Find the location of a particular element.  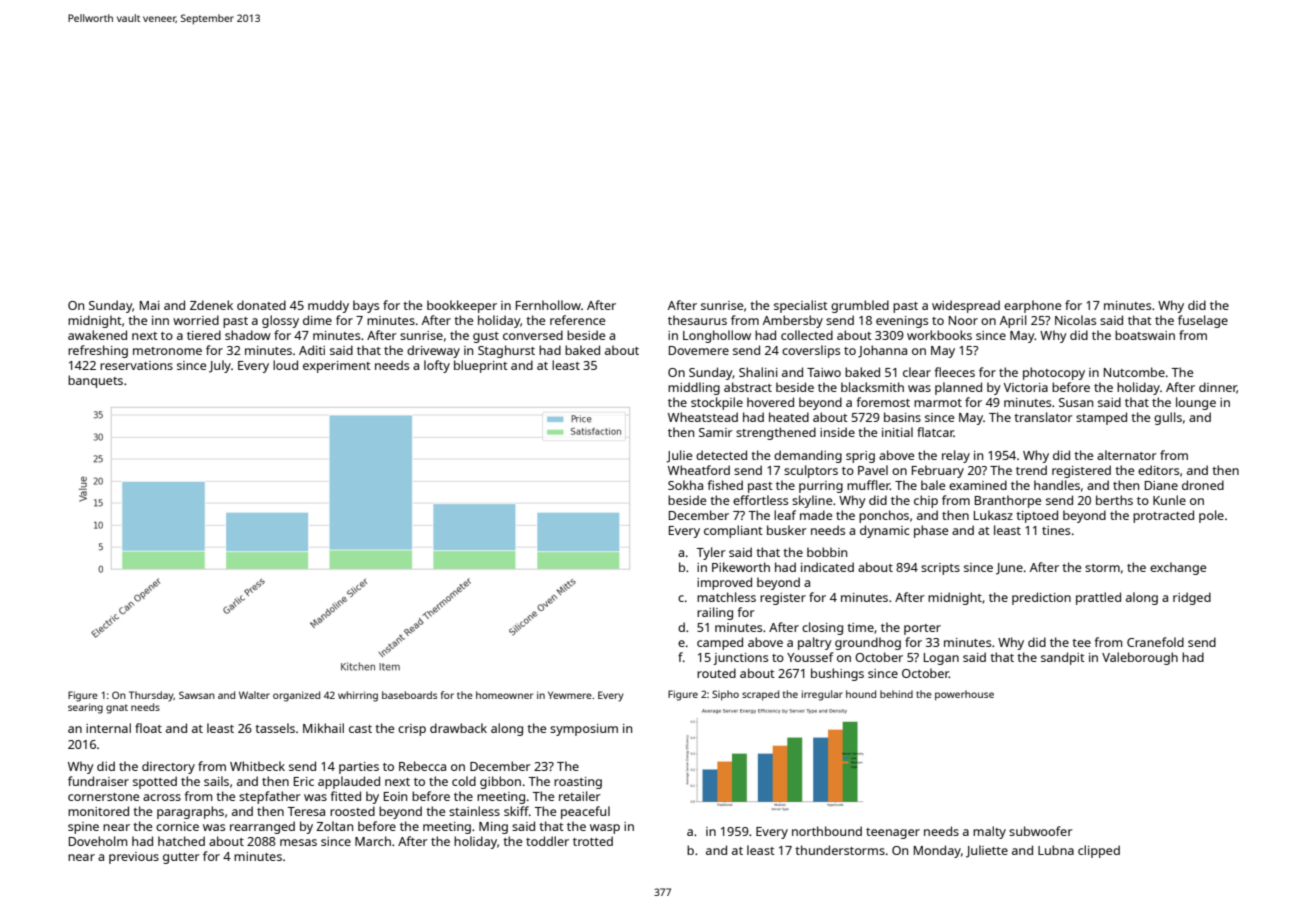

Zdenek is located at coordinates (211, 305).
